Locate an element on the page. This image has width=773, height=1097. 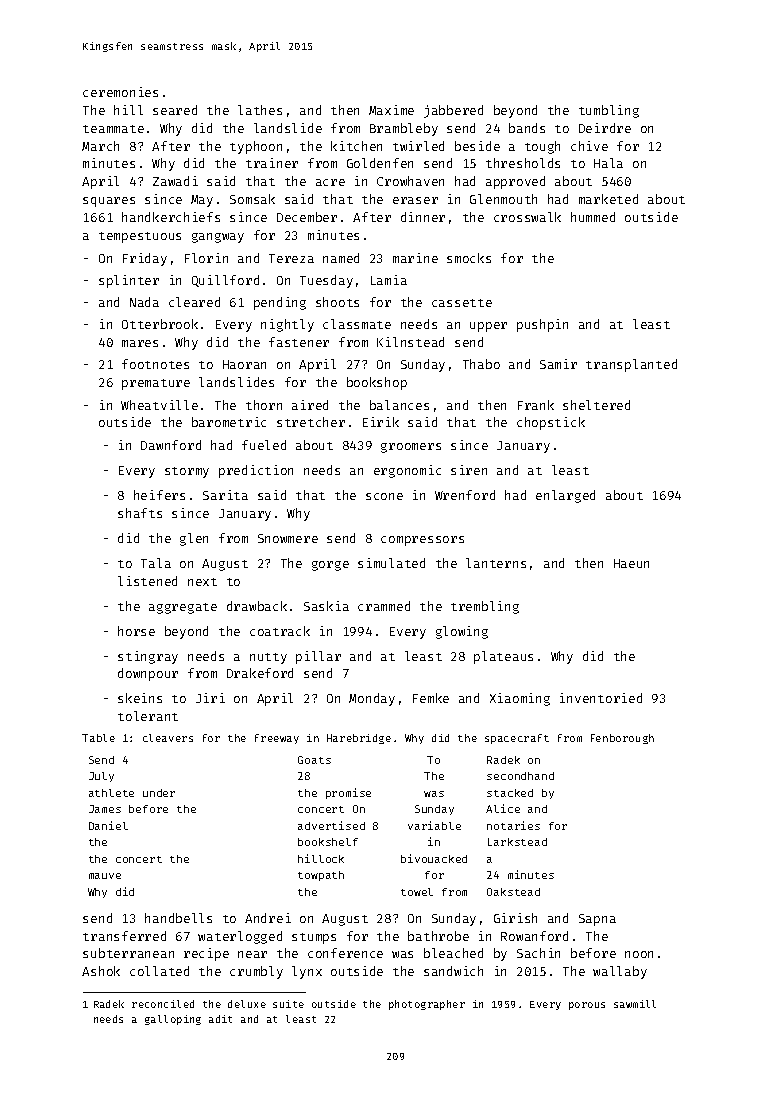
Alice is located at coordinates (503, 808).
